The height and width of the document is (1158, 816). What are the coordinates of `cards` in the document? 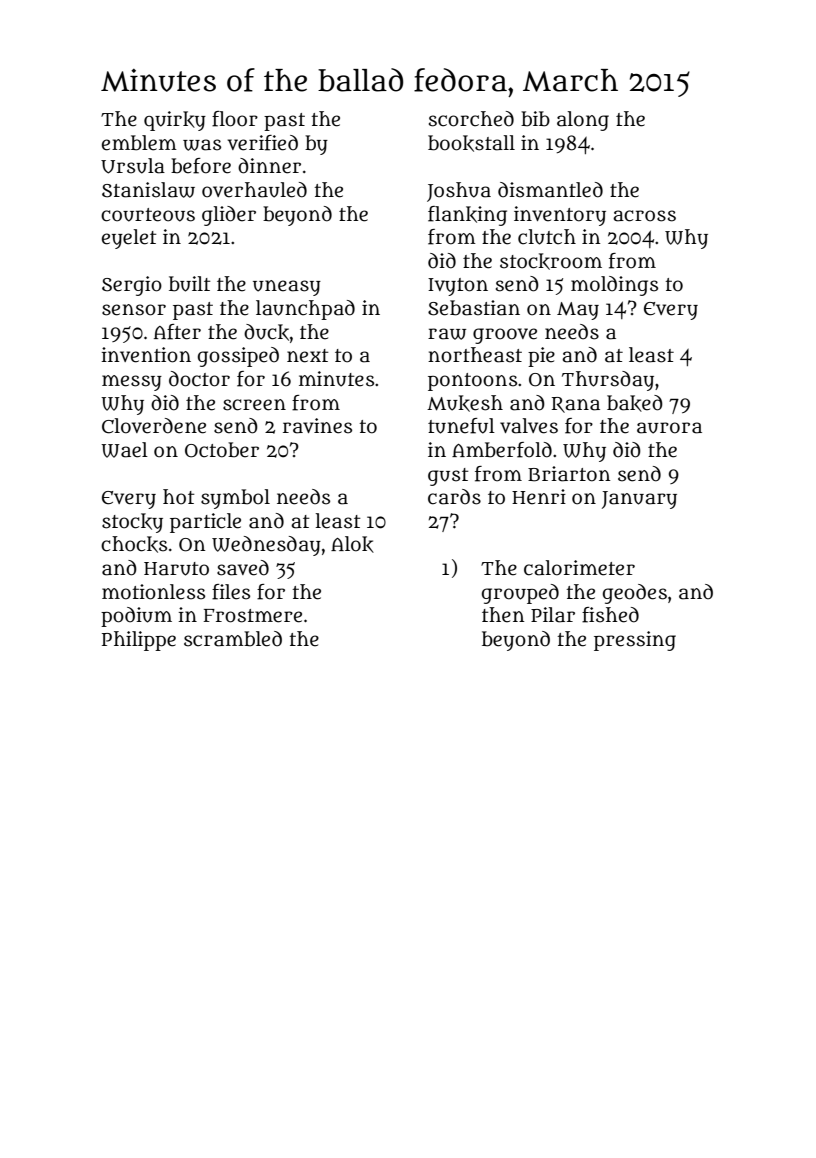 It's located at (454, 497).
